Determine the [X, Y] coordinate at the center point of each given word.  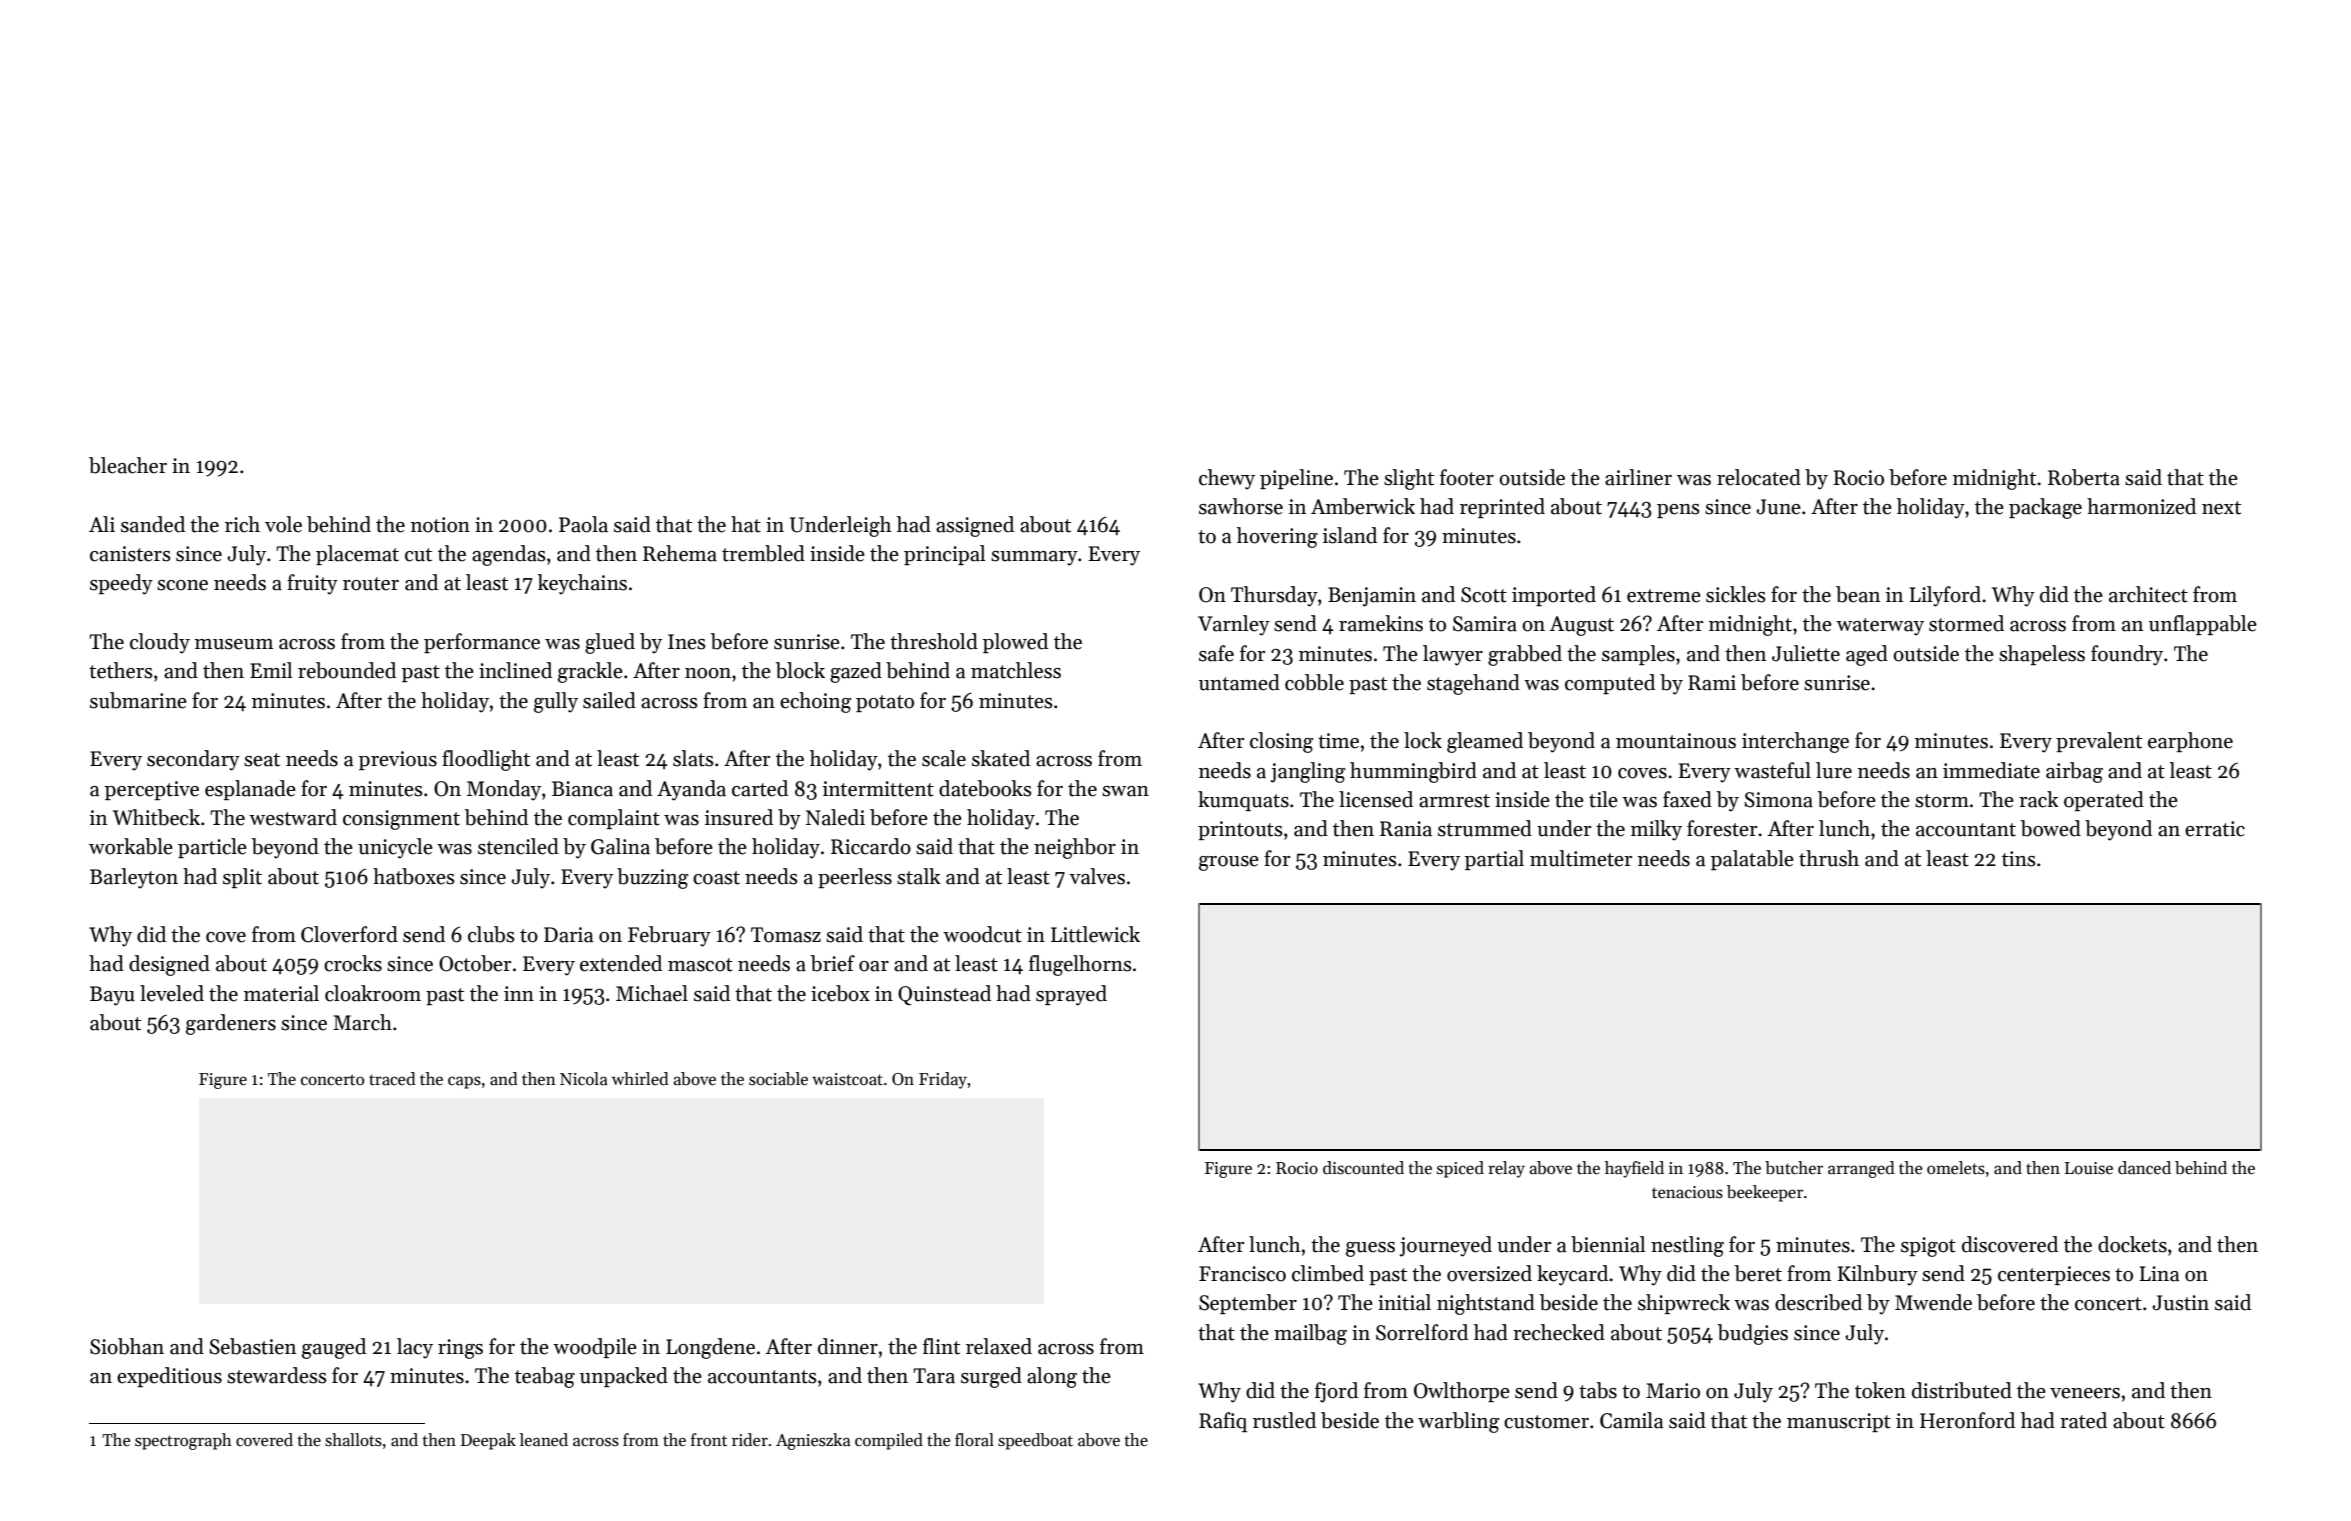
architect [2148, 594]
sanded [153, 524]
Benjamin [1372, 597]
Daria [569, 935]
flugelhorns [1080, 965]
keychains [582, 584]
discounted [1363, 1168]
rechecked [1559, 1332]
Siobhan [127, 1346]
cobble [1314, 682]
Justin [2180, 1303]
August [1581, 626]
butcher [1794, 1168]
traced [392, 1079]
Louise [2089, 1168]
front [709, 1439]
